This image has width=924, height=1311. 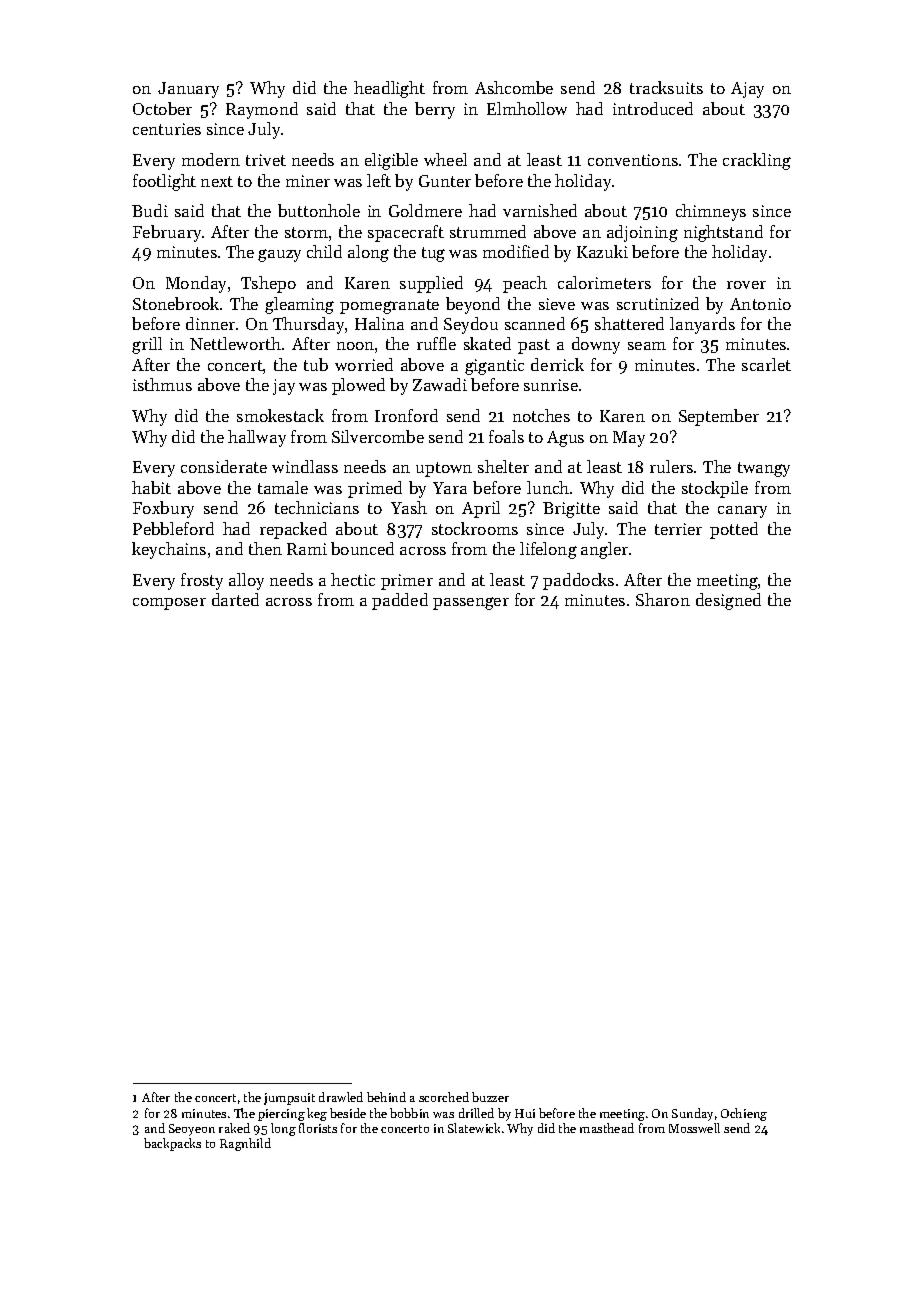 What do you see at coordinates (389, 89) in the image?
I see `headlight` at bounding box center [389, 89].
